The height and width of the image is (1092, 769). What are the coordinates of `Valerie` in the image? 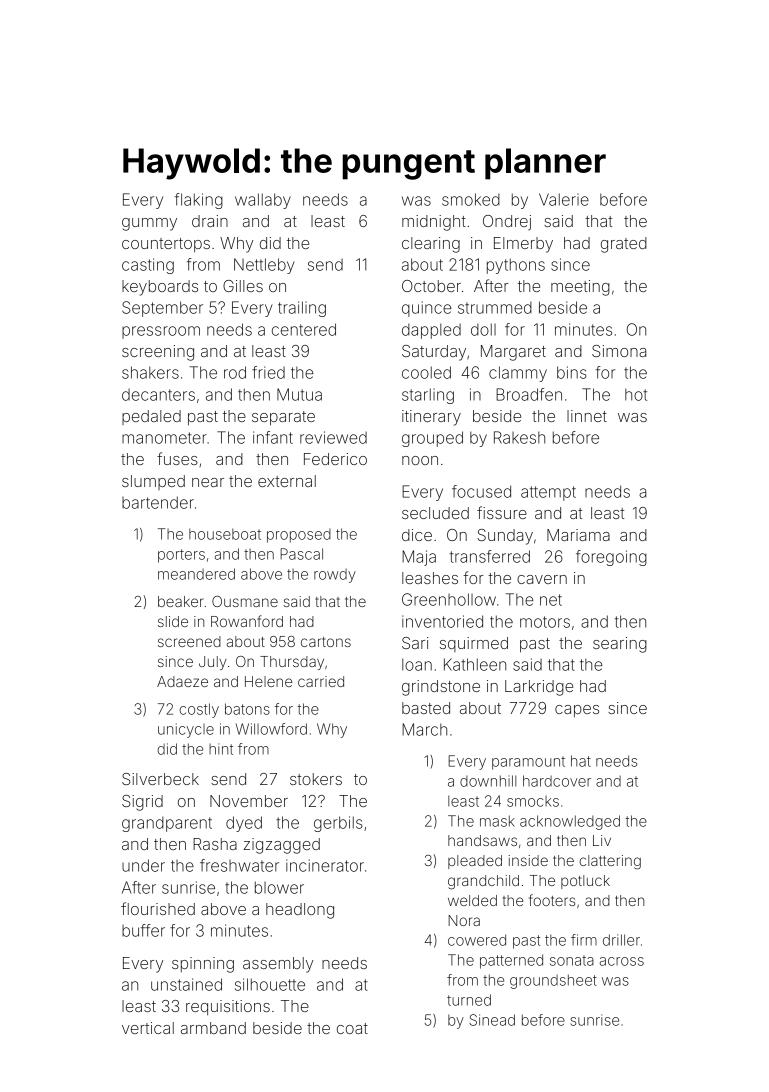 It's located at (564, 199).
